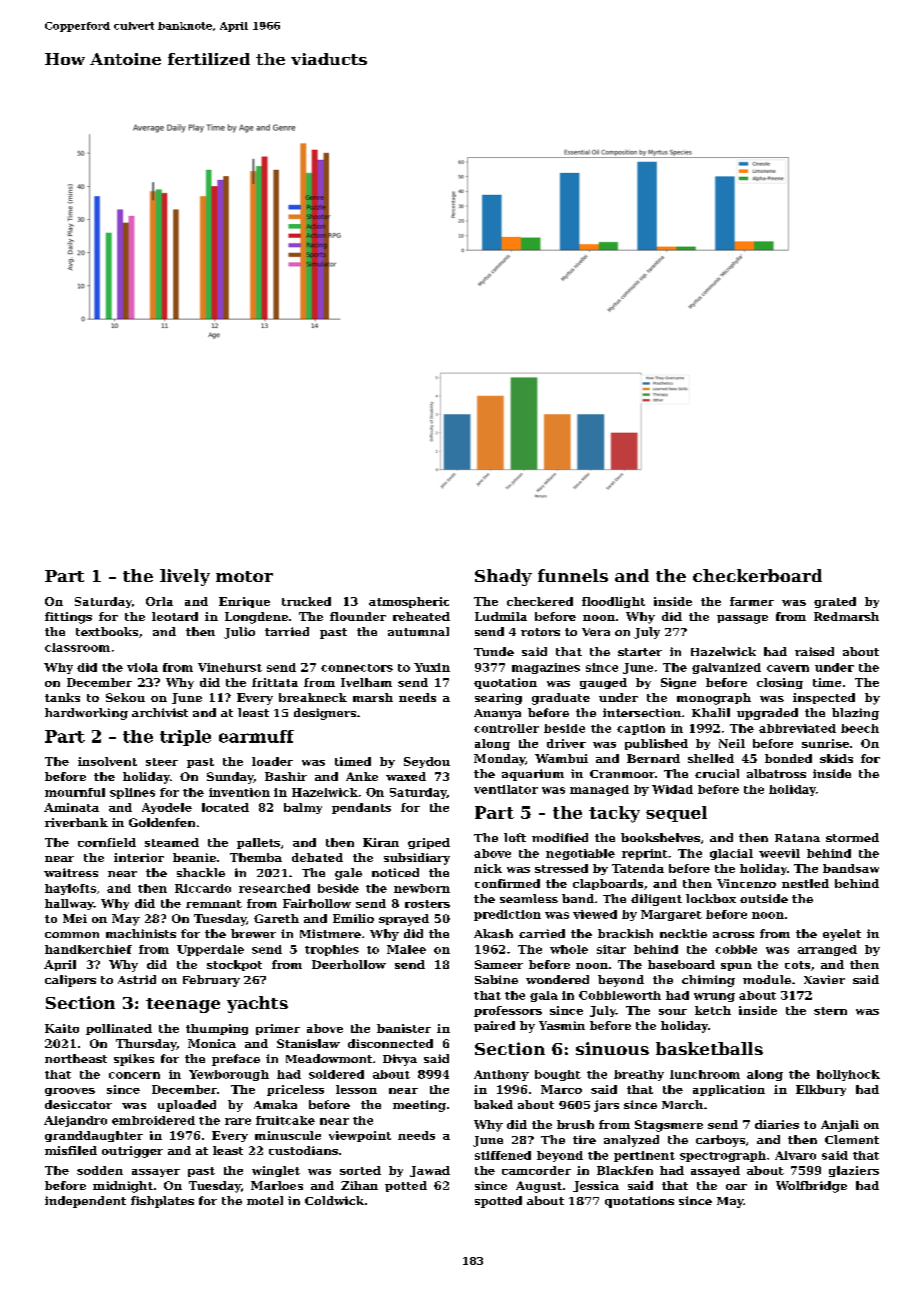  Describe the element at coordinates (788, 668) in the image. I see `cavern` at that location.
